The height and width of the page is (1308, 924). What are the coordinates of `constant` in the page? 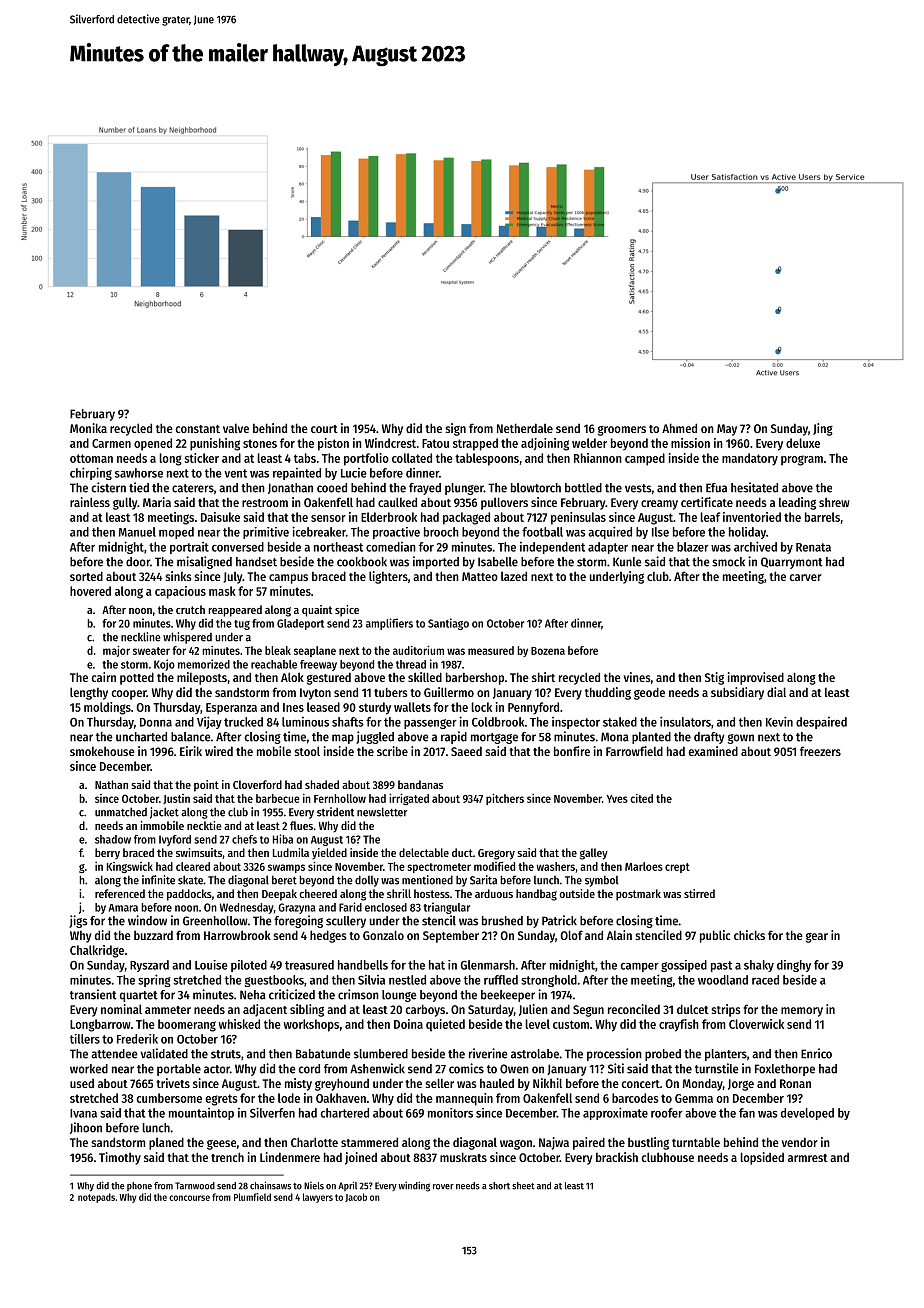 It's located at (197, 429).
